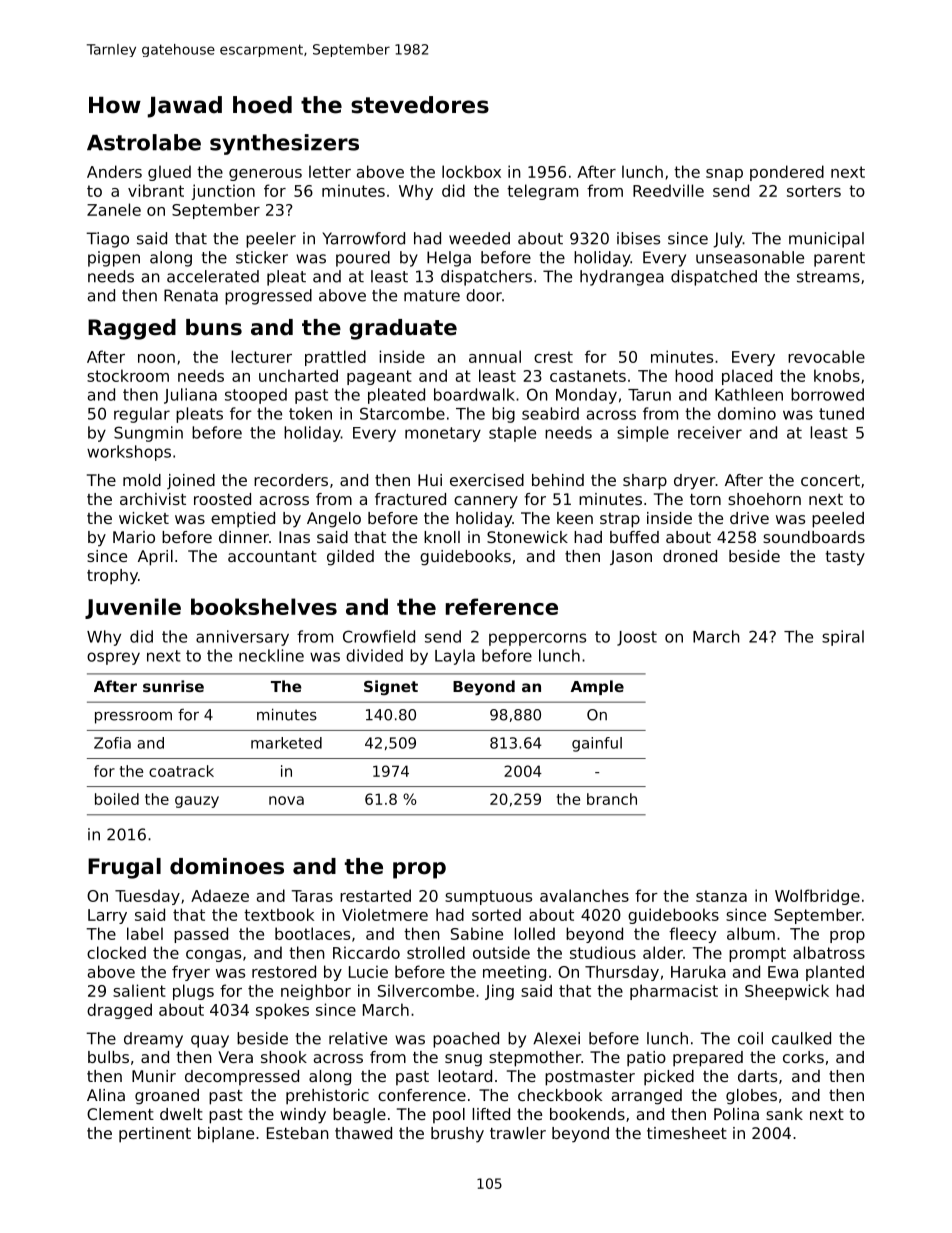 The height and width of the page is (1233, 952). Describe the element at coordinates (223, 192) in the page. I see `junction` at that location.
